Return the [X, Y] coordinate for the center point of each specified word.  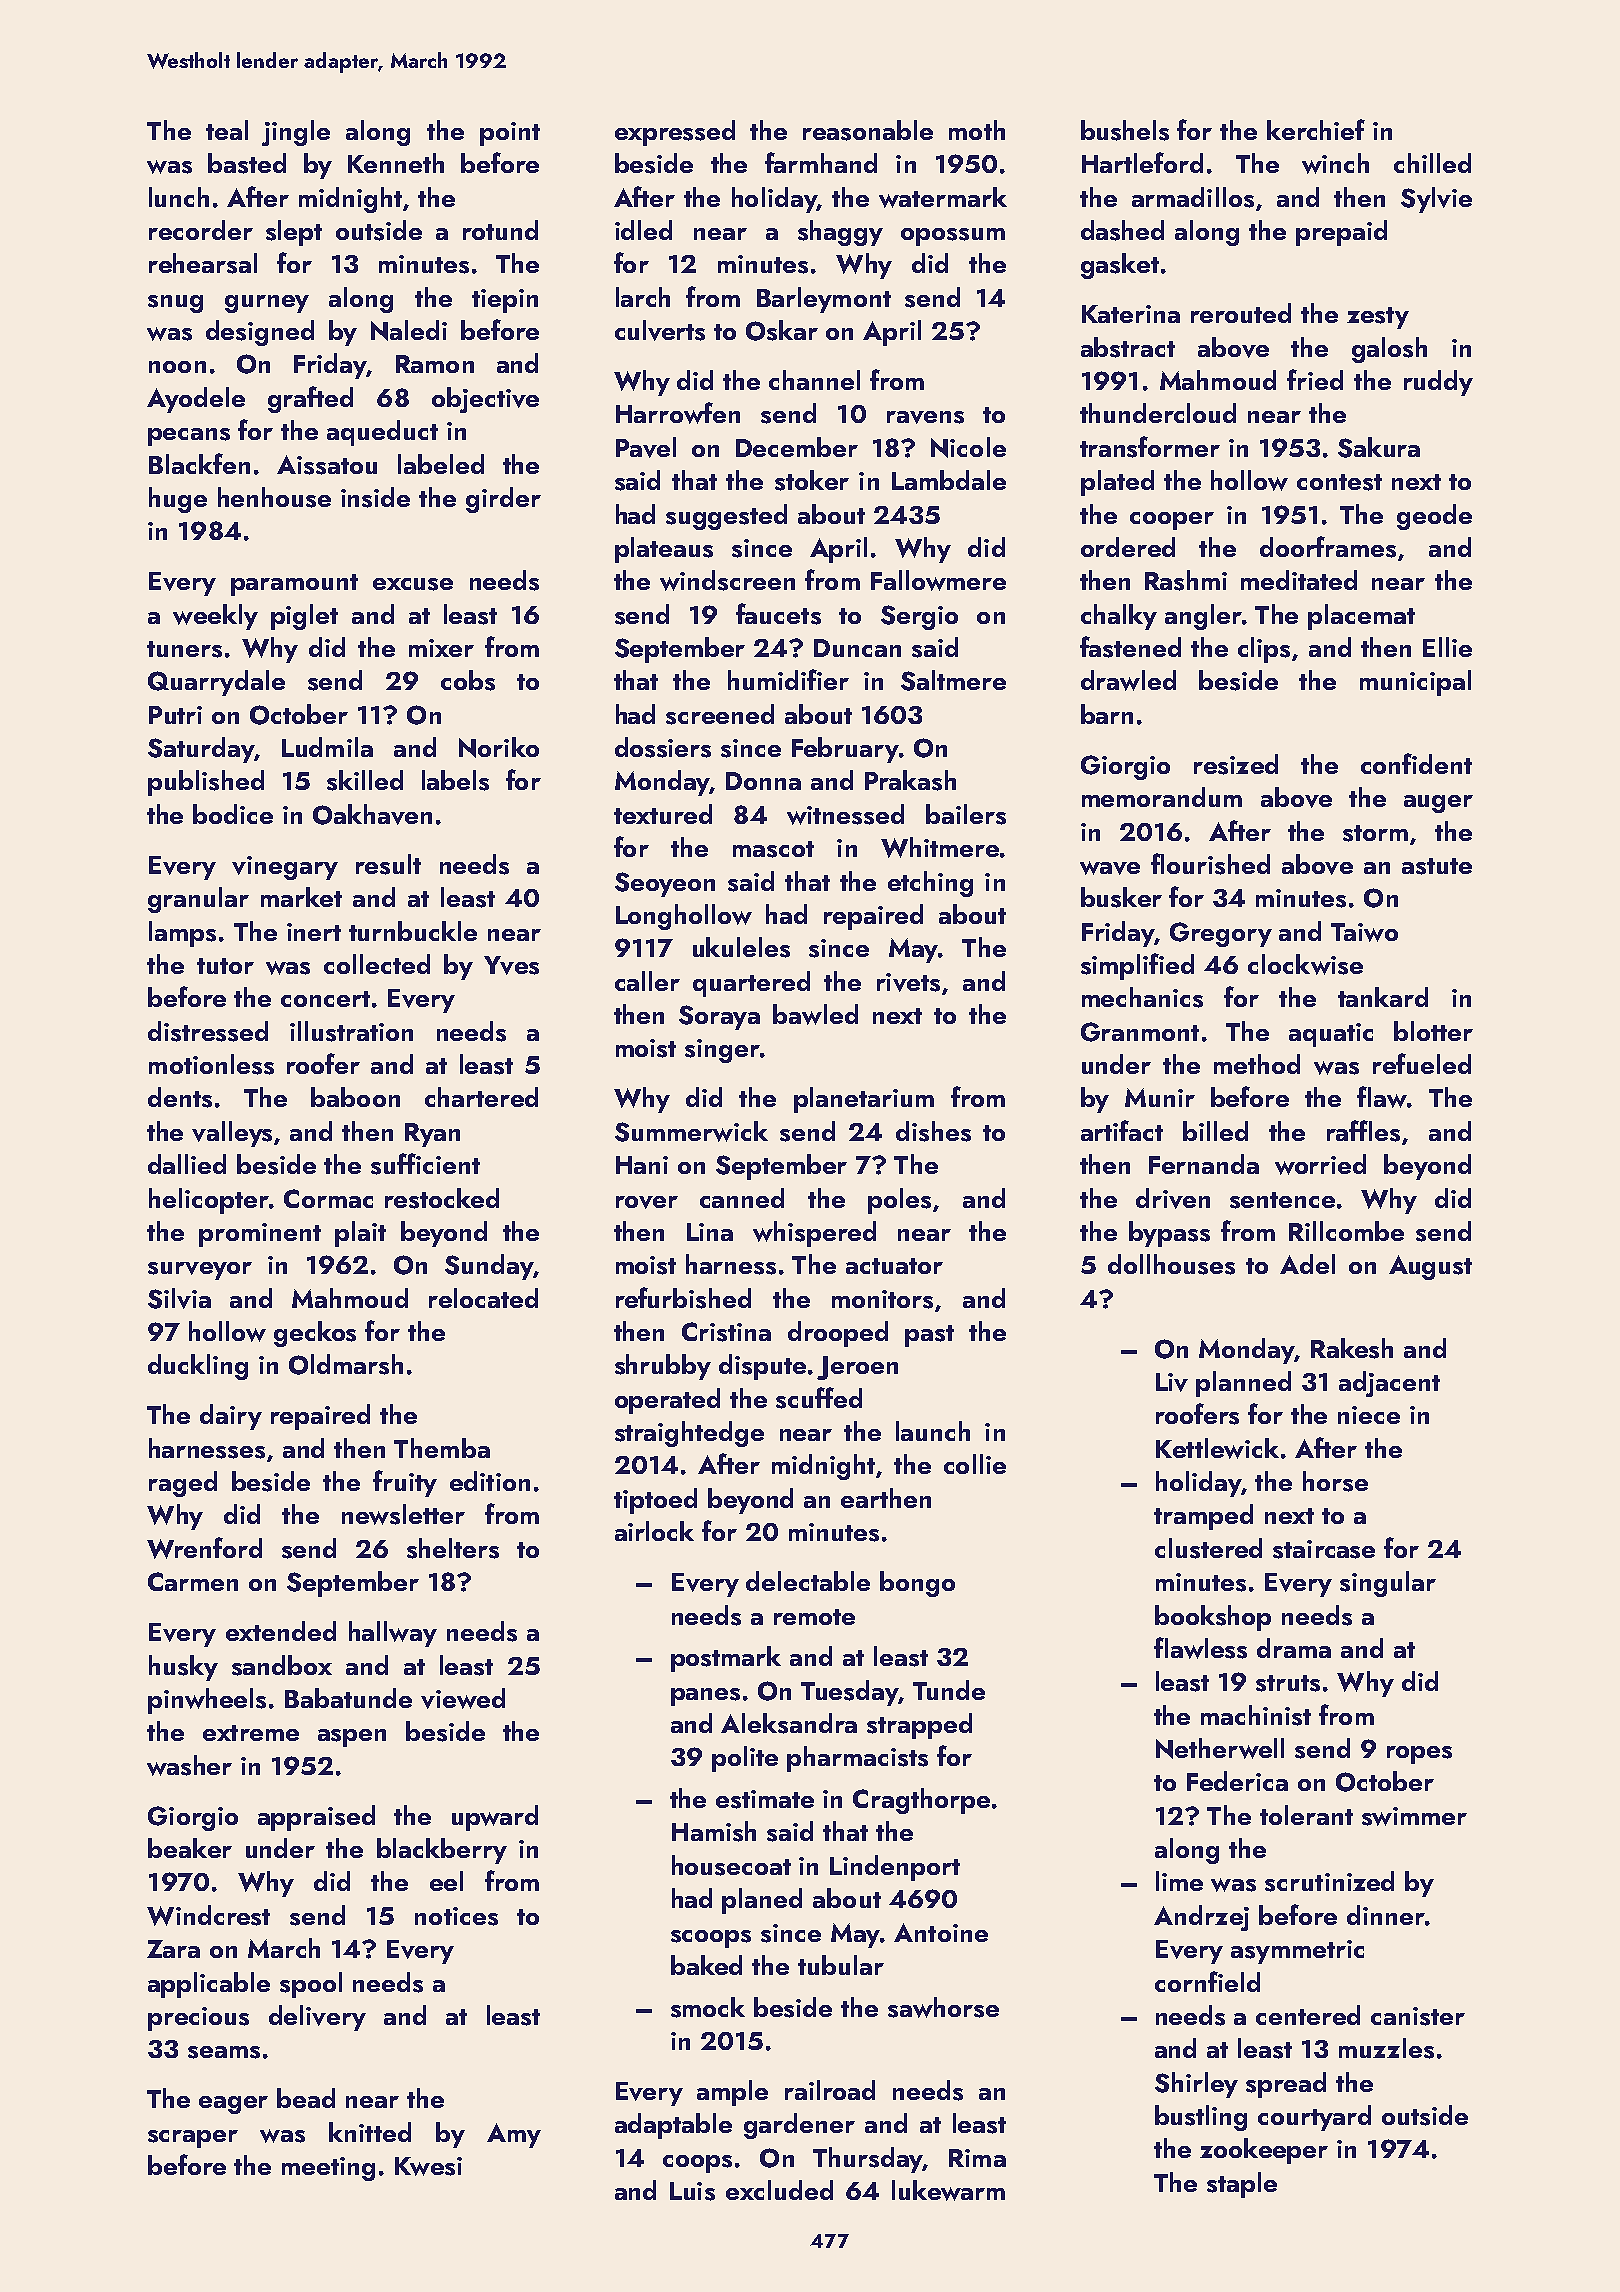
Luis [692, 2191]
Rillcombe [1346, 1231]
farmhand [821, 162]
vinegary [285, 868]
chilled [1432, 163]
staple [1242, 2185]
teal [227, 130]
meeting [328, 2169]
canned [742, 1198]
